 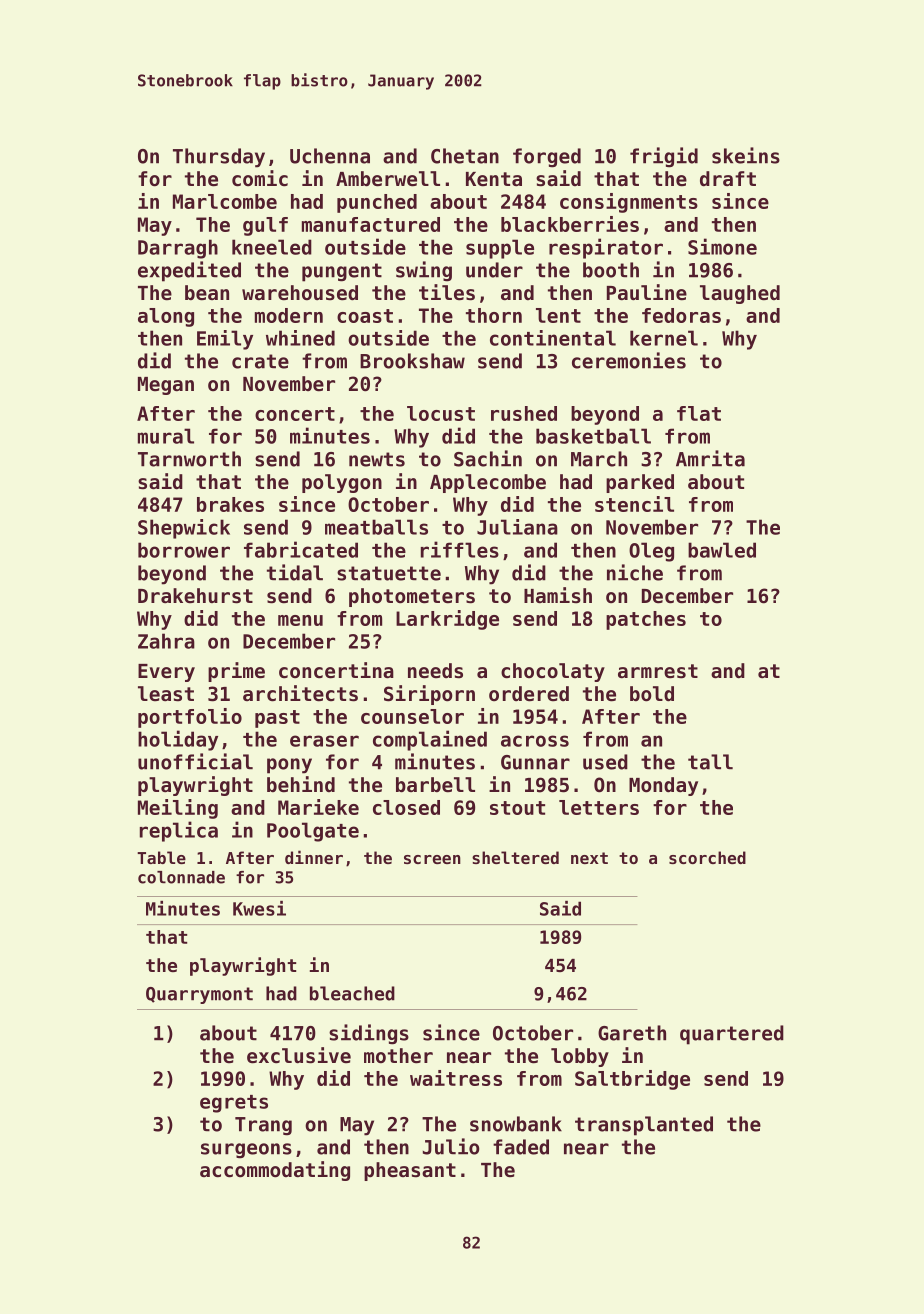 What do you see at coordinates (740, 294) in the image?
I see `laughed` at bounding box center [740, 294].
